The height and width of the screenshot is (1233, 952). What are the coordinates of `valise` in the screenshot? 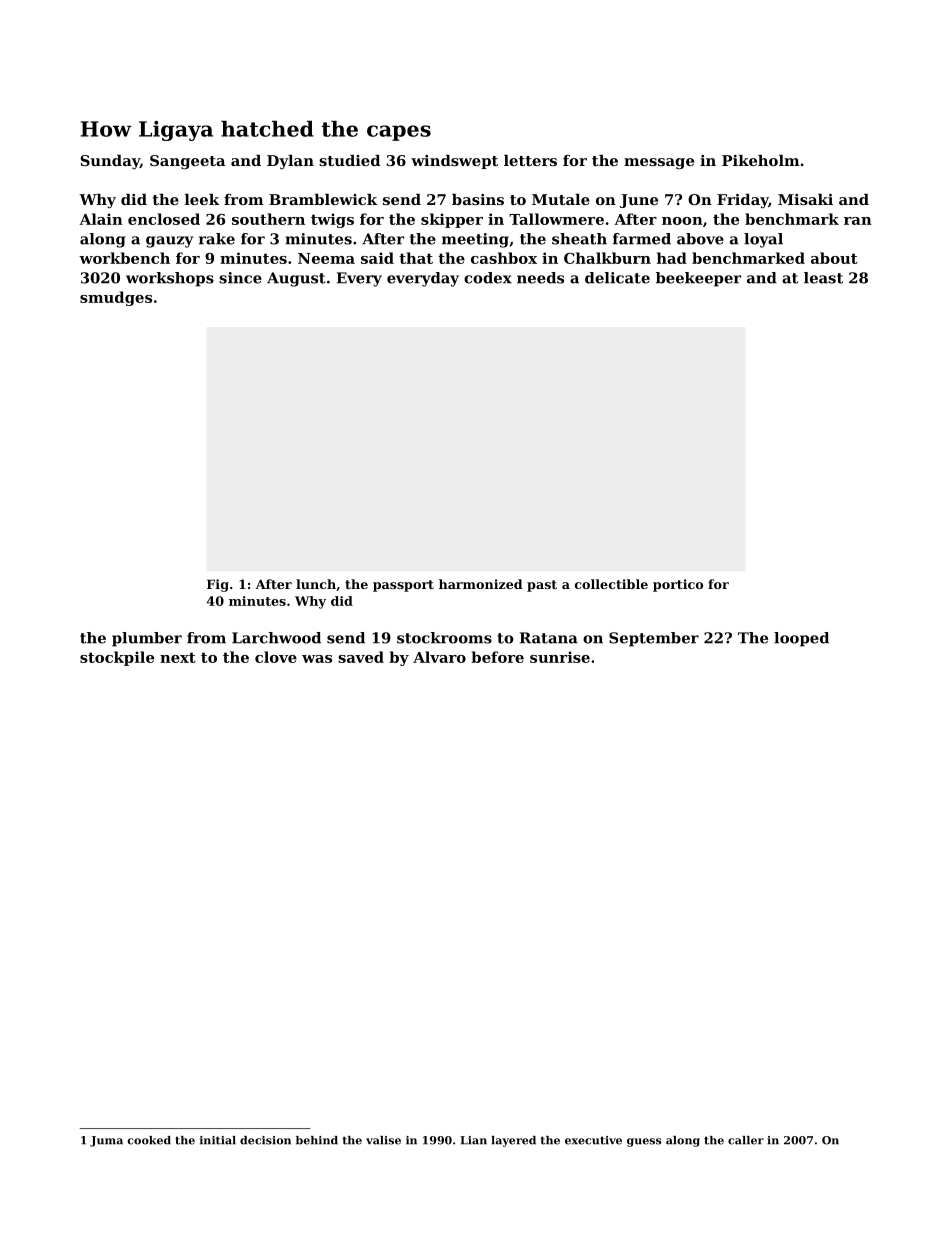 It's located at (383, 1140).
